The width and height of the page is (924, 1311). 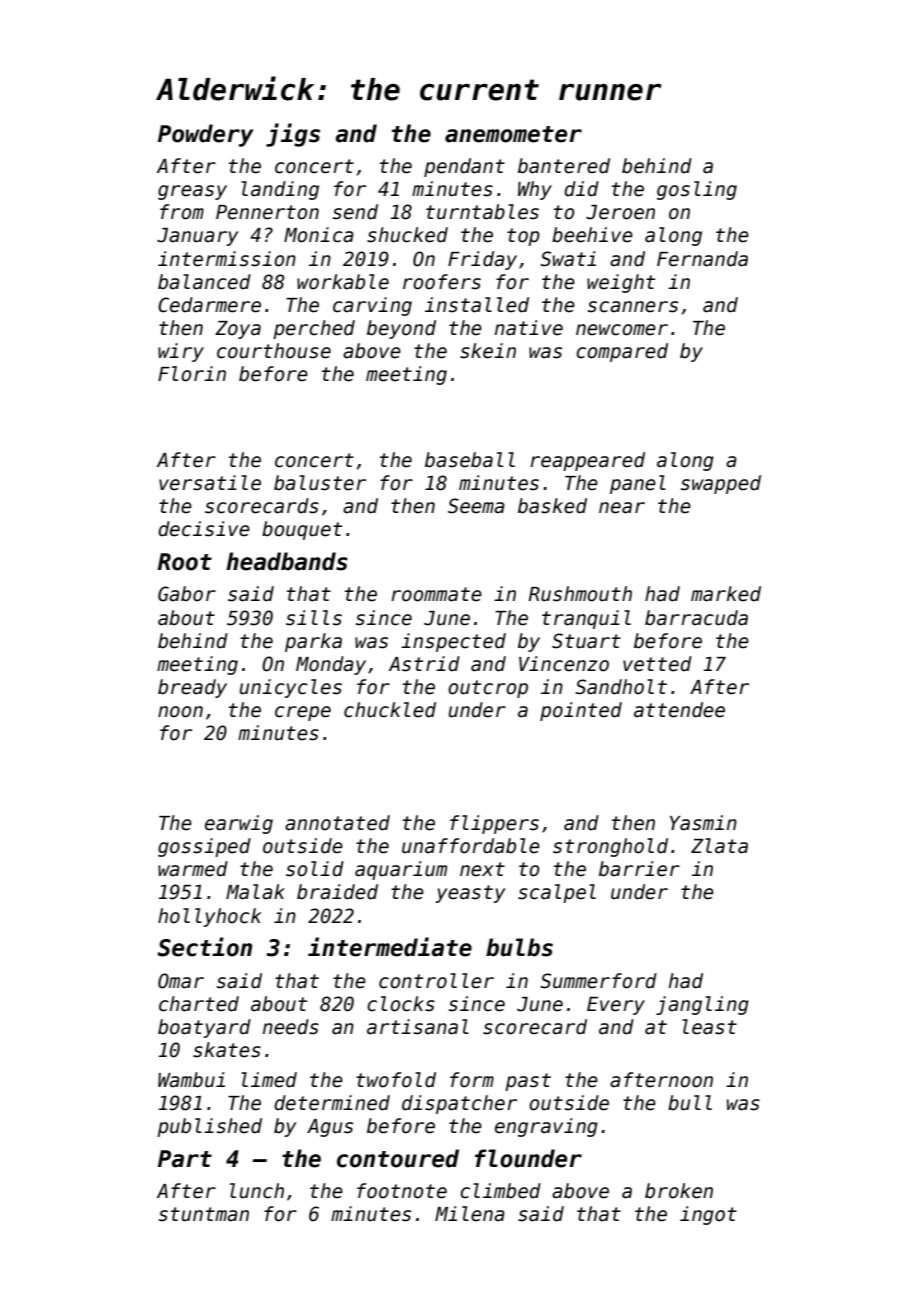 I want to click on Yasmin, so click(x=703, y=823).
